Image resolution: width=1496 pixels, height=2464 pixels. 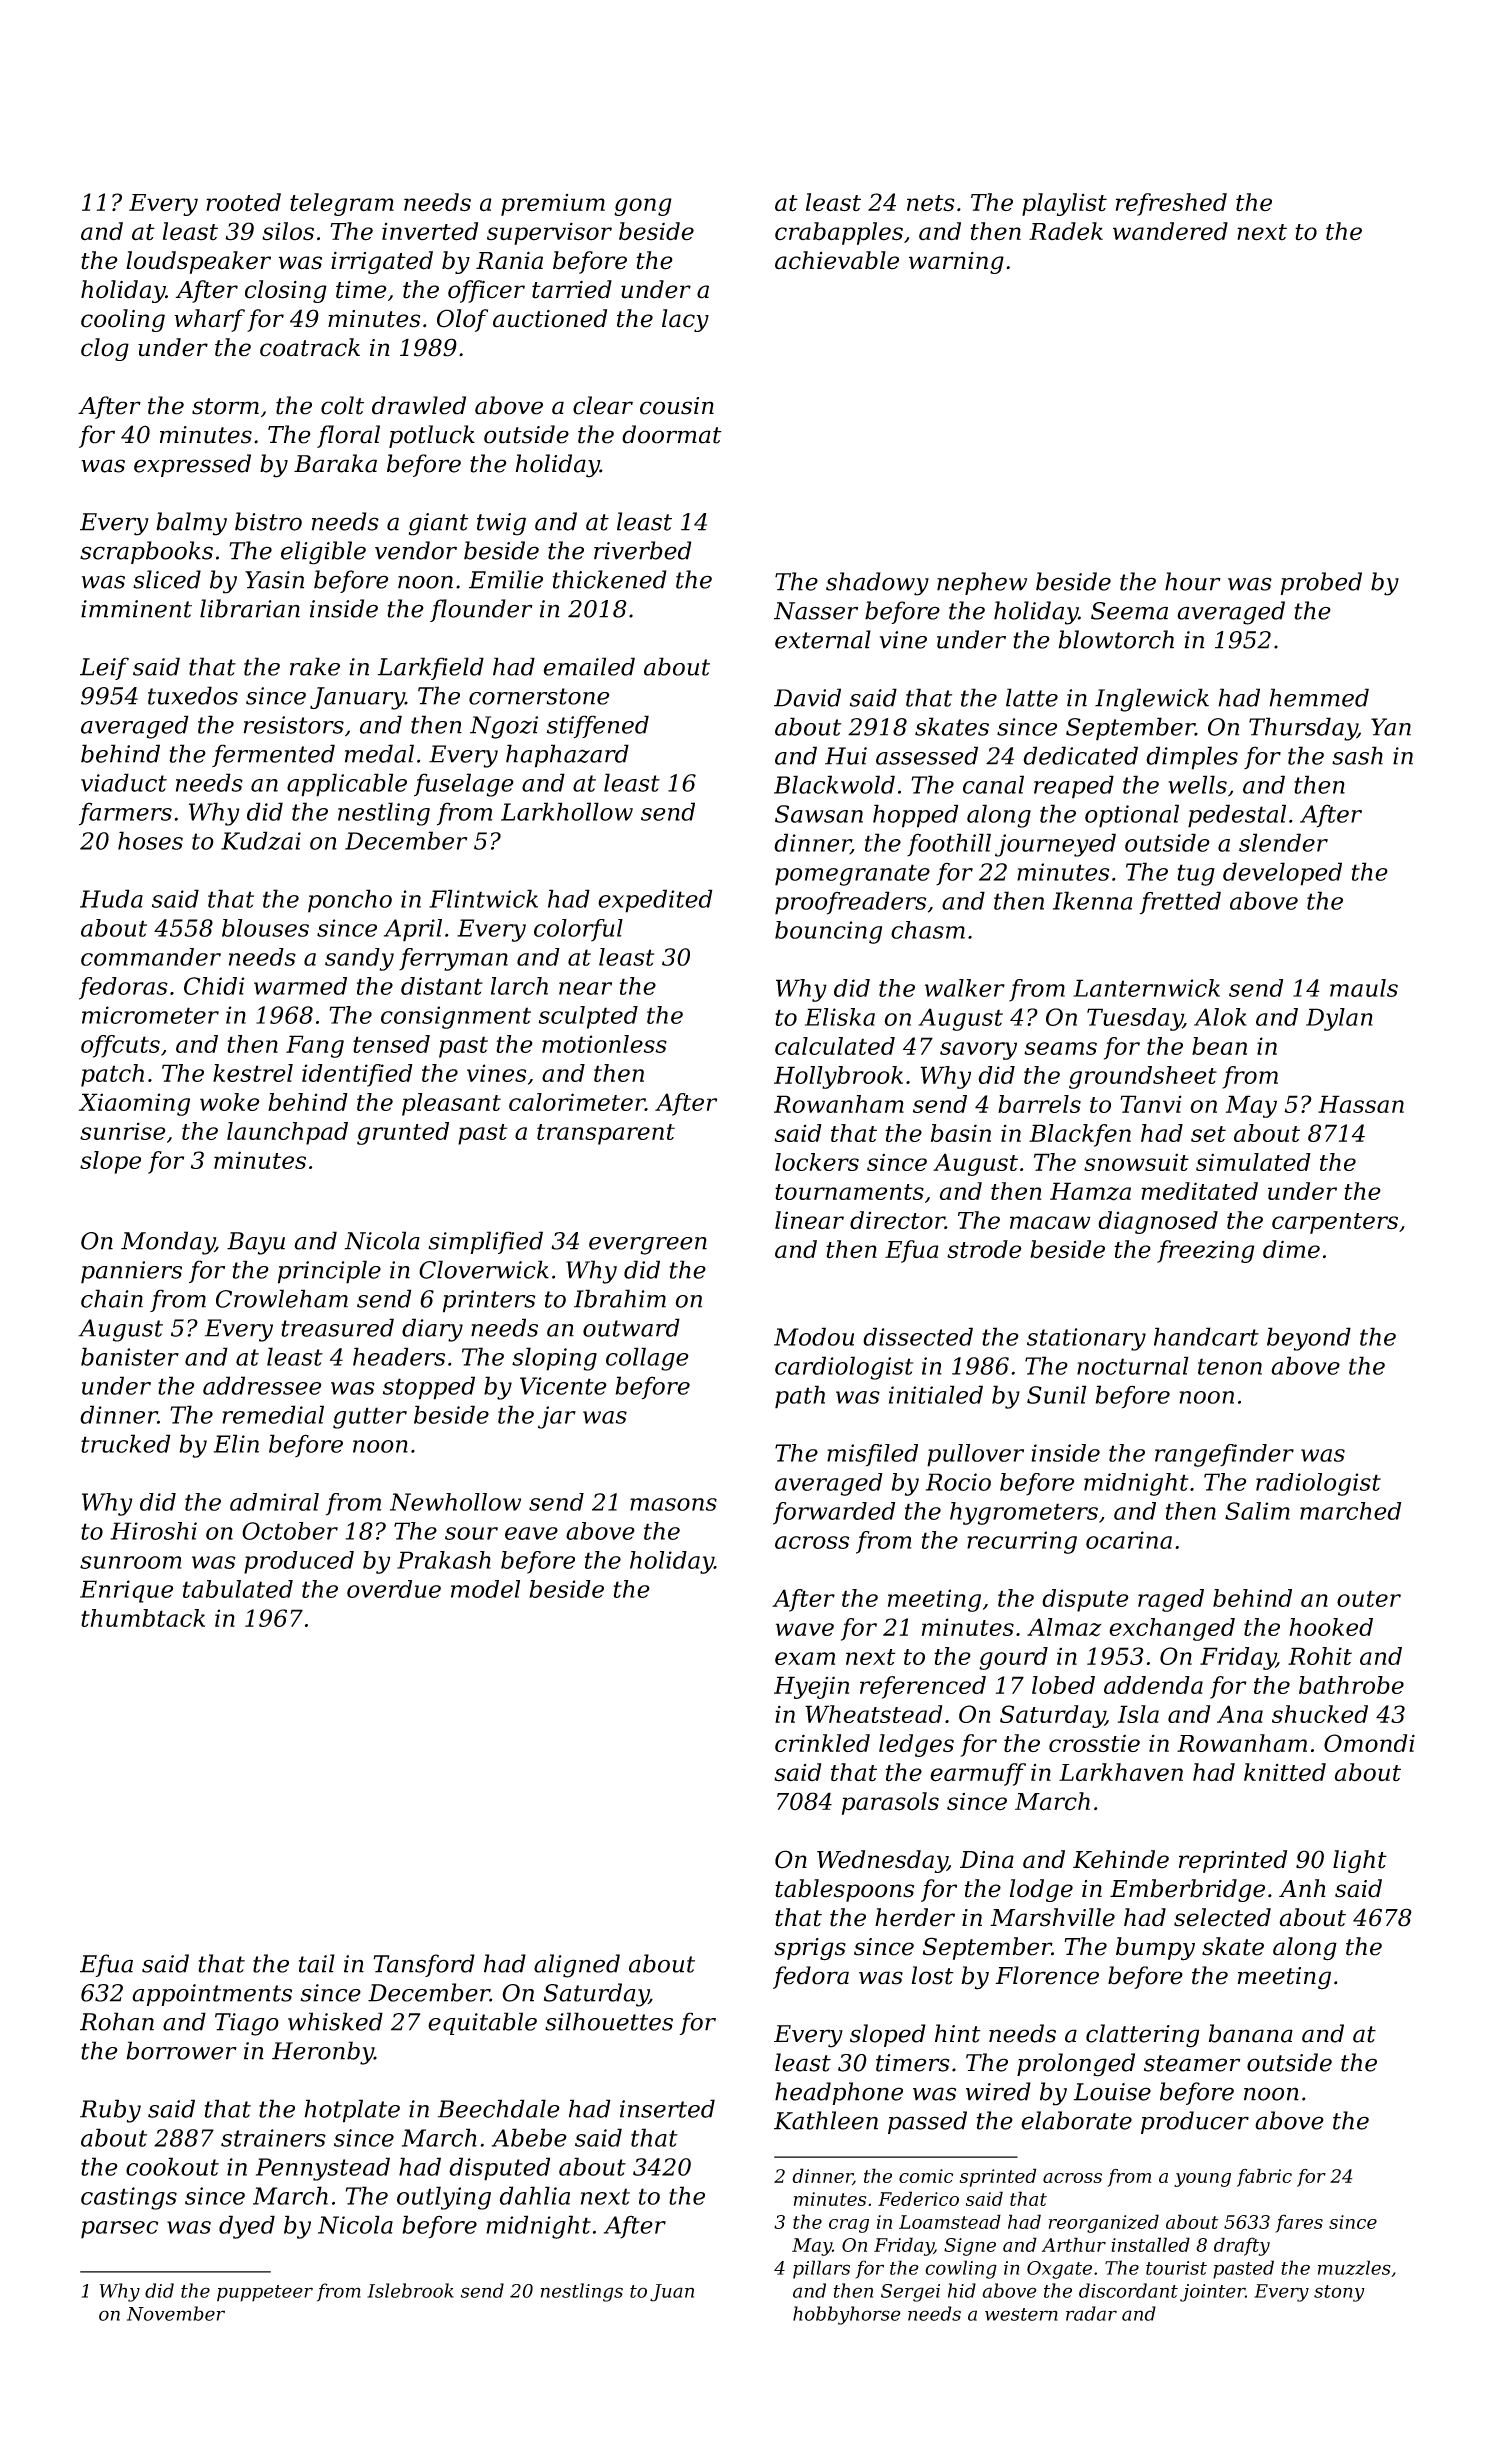 I want to click on hobbyhorse, so click(x=847, y=2315).
